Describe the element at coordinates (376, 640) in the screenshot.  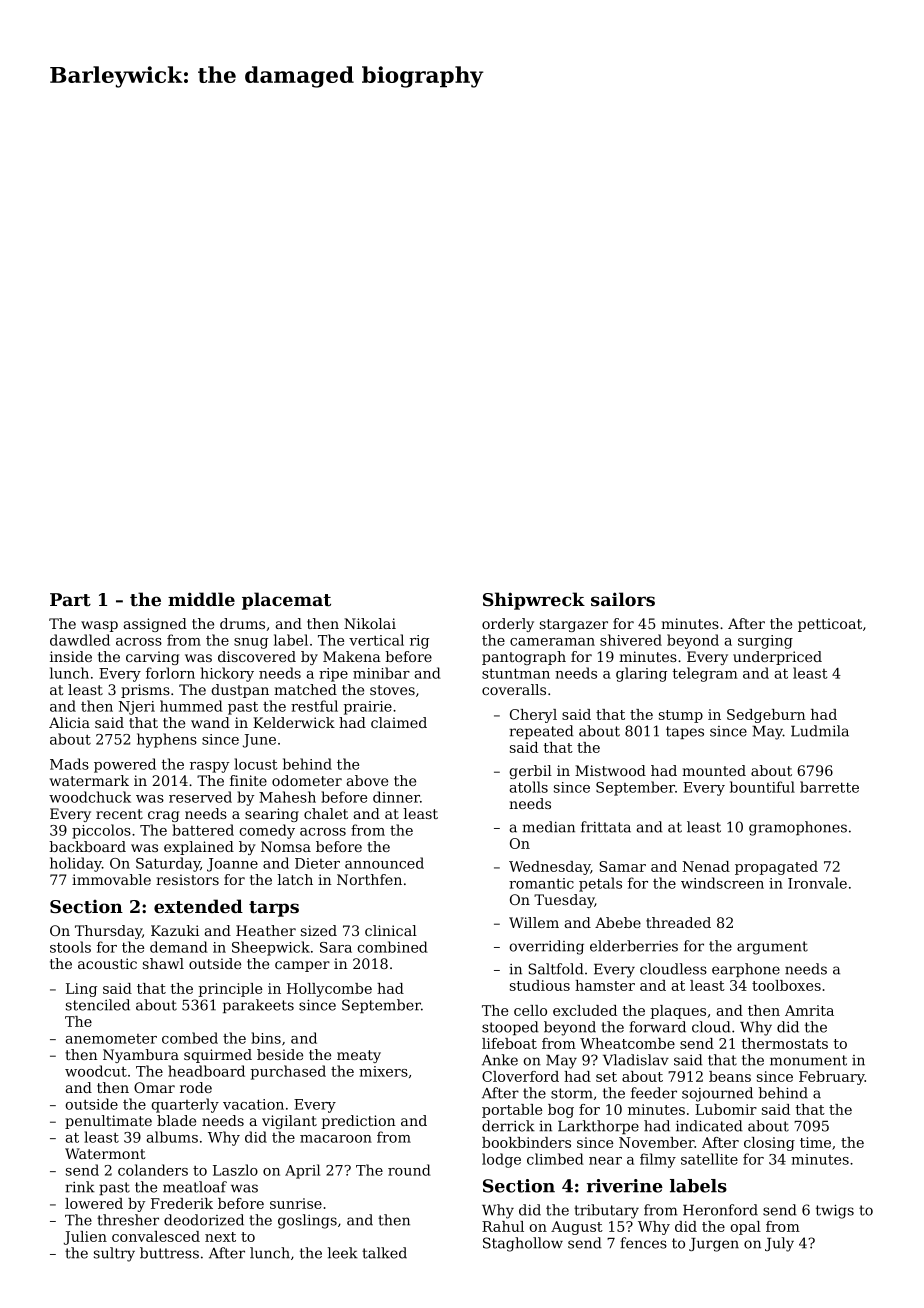
I see `vertical` at that location.
